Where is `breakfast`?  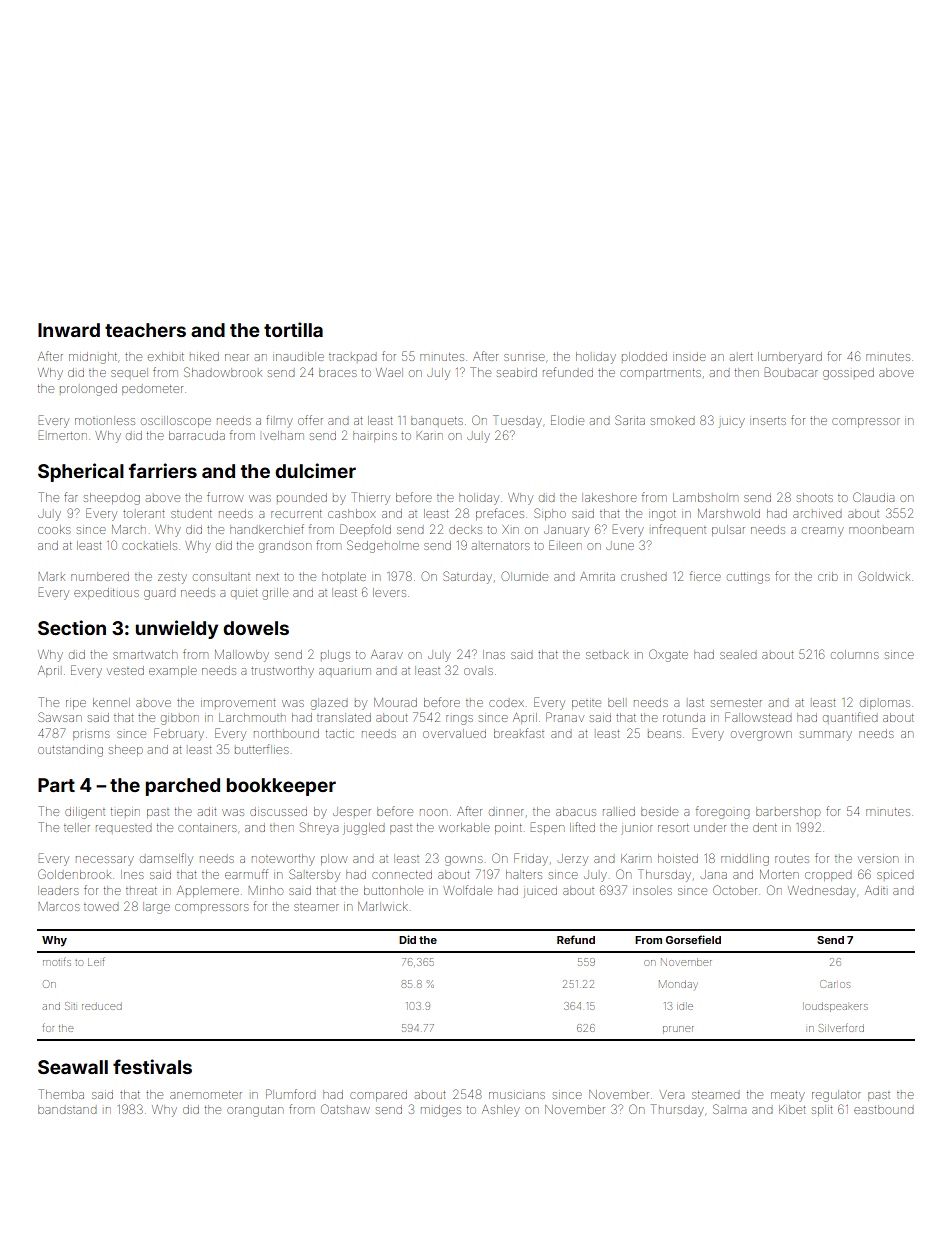
breakfast is located at coordinates (519, 733).
